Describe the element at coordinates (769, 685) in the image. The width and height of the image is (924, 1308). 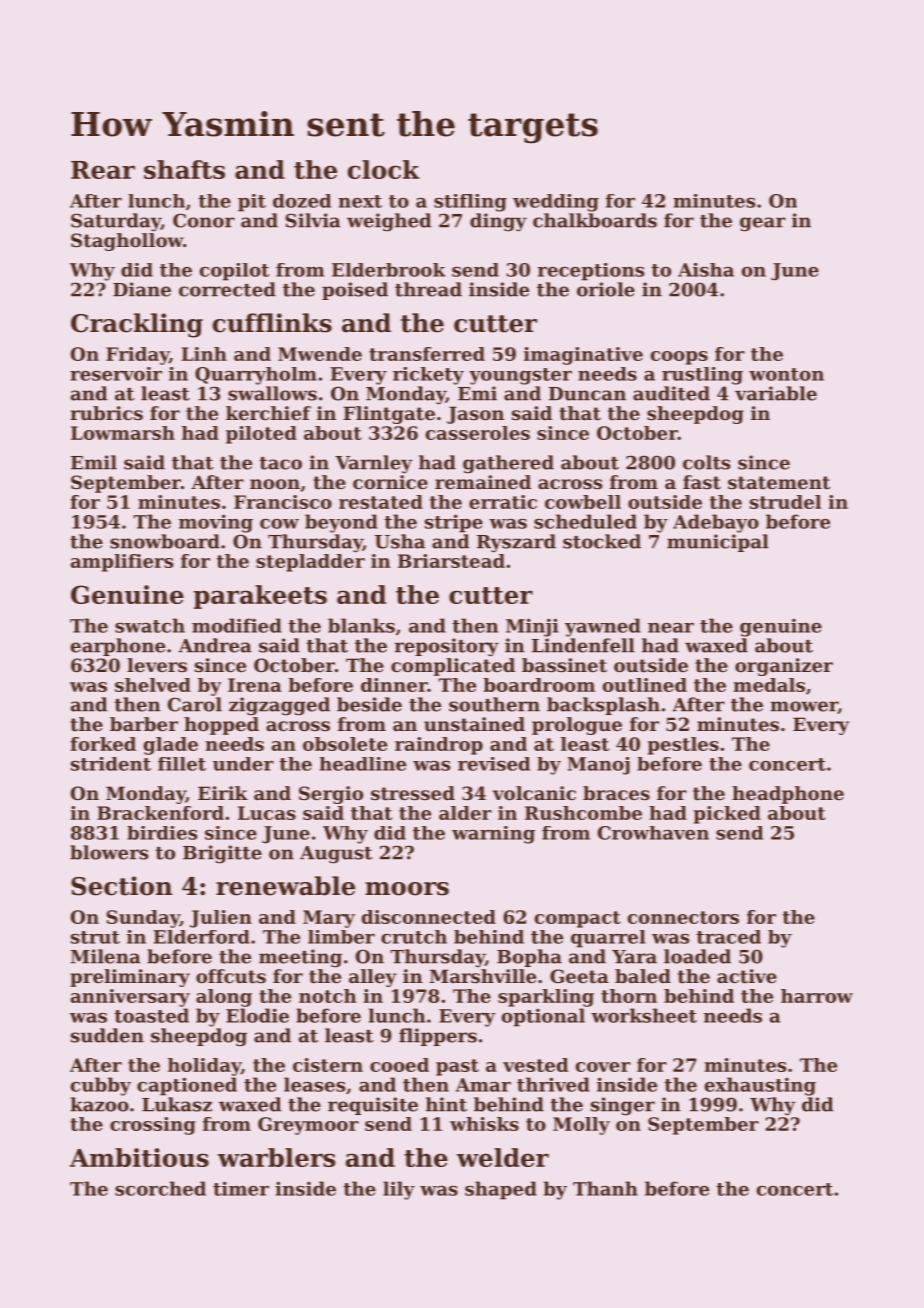
I see `medals` at that location.
